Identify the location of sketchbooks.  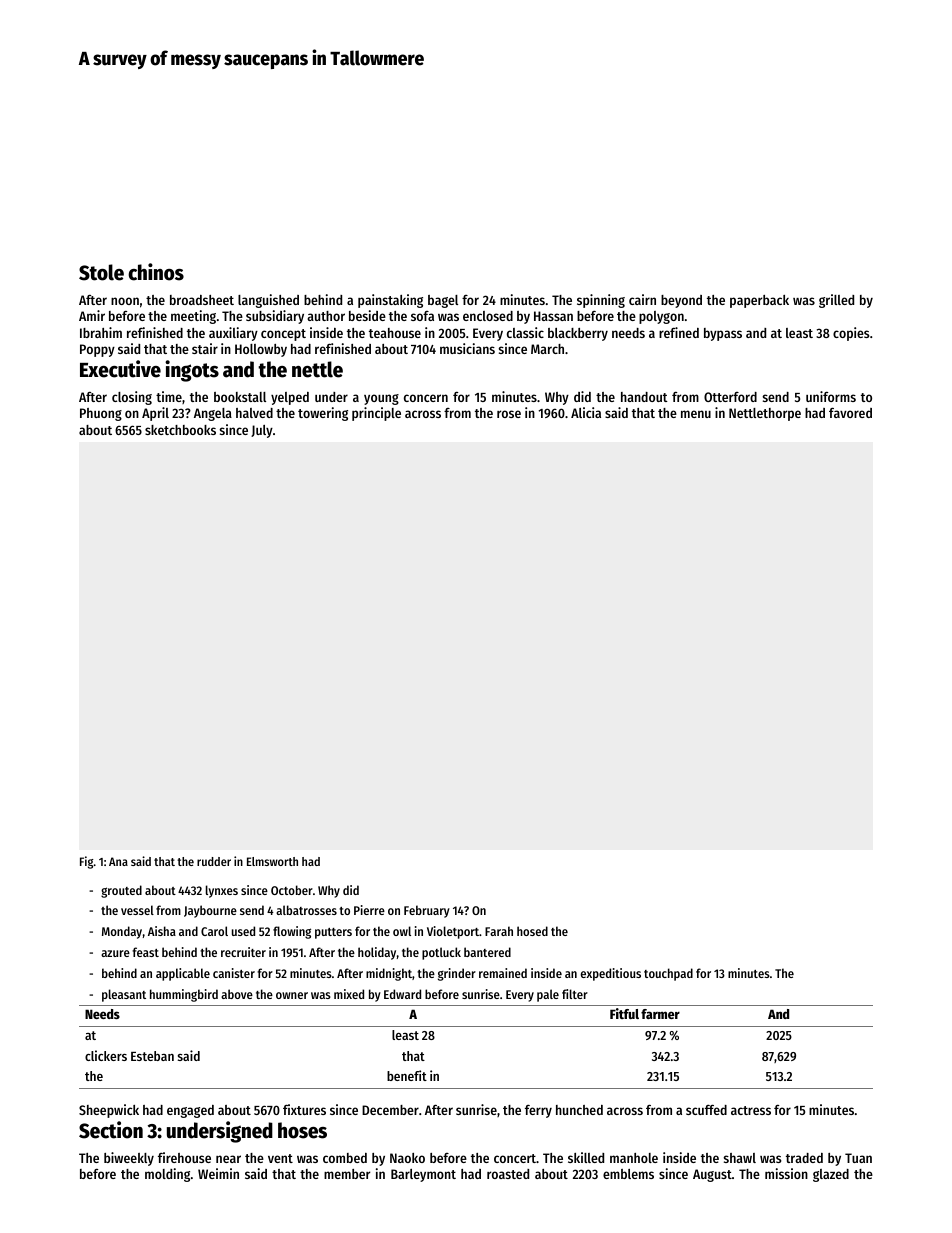
(180, 430).
